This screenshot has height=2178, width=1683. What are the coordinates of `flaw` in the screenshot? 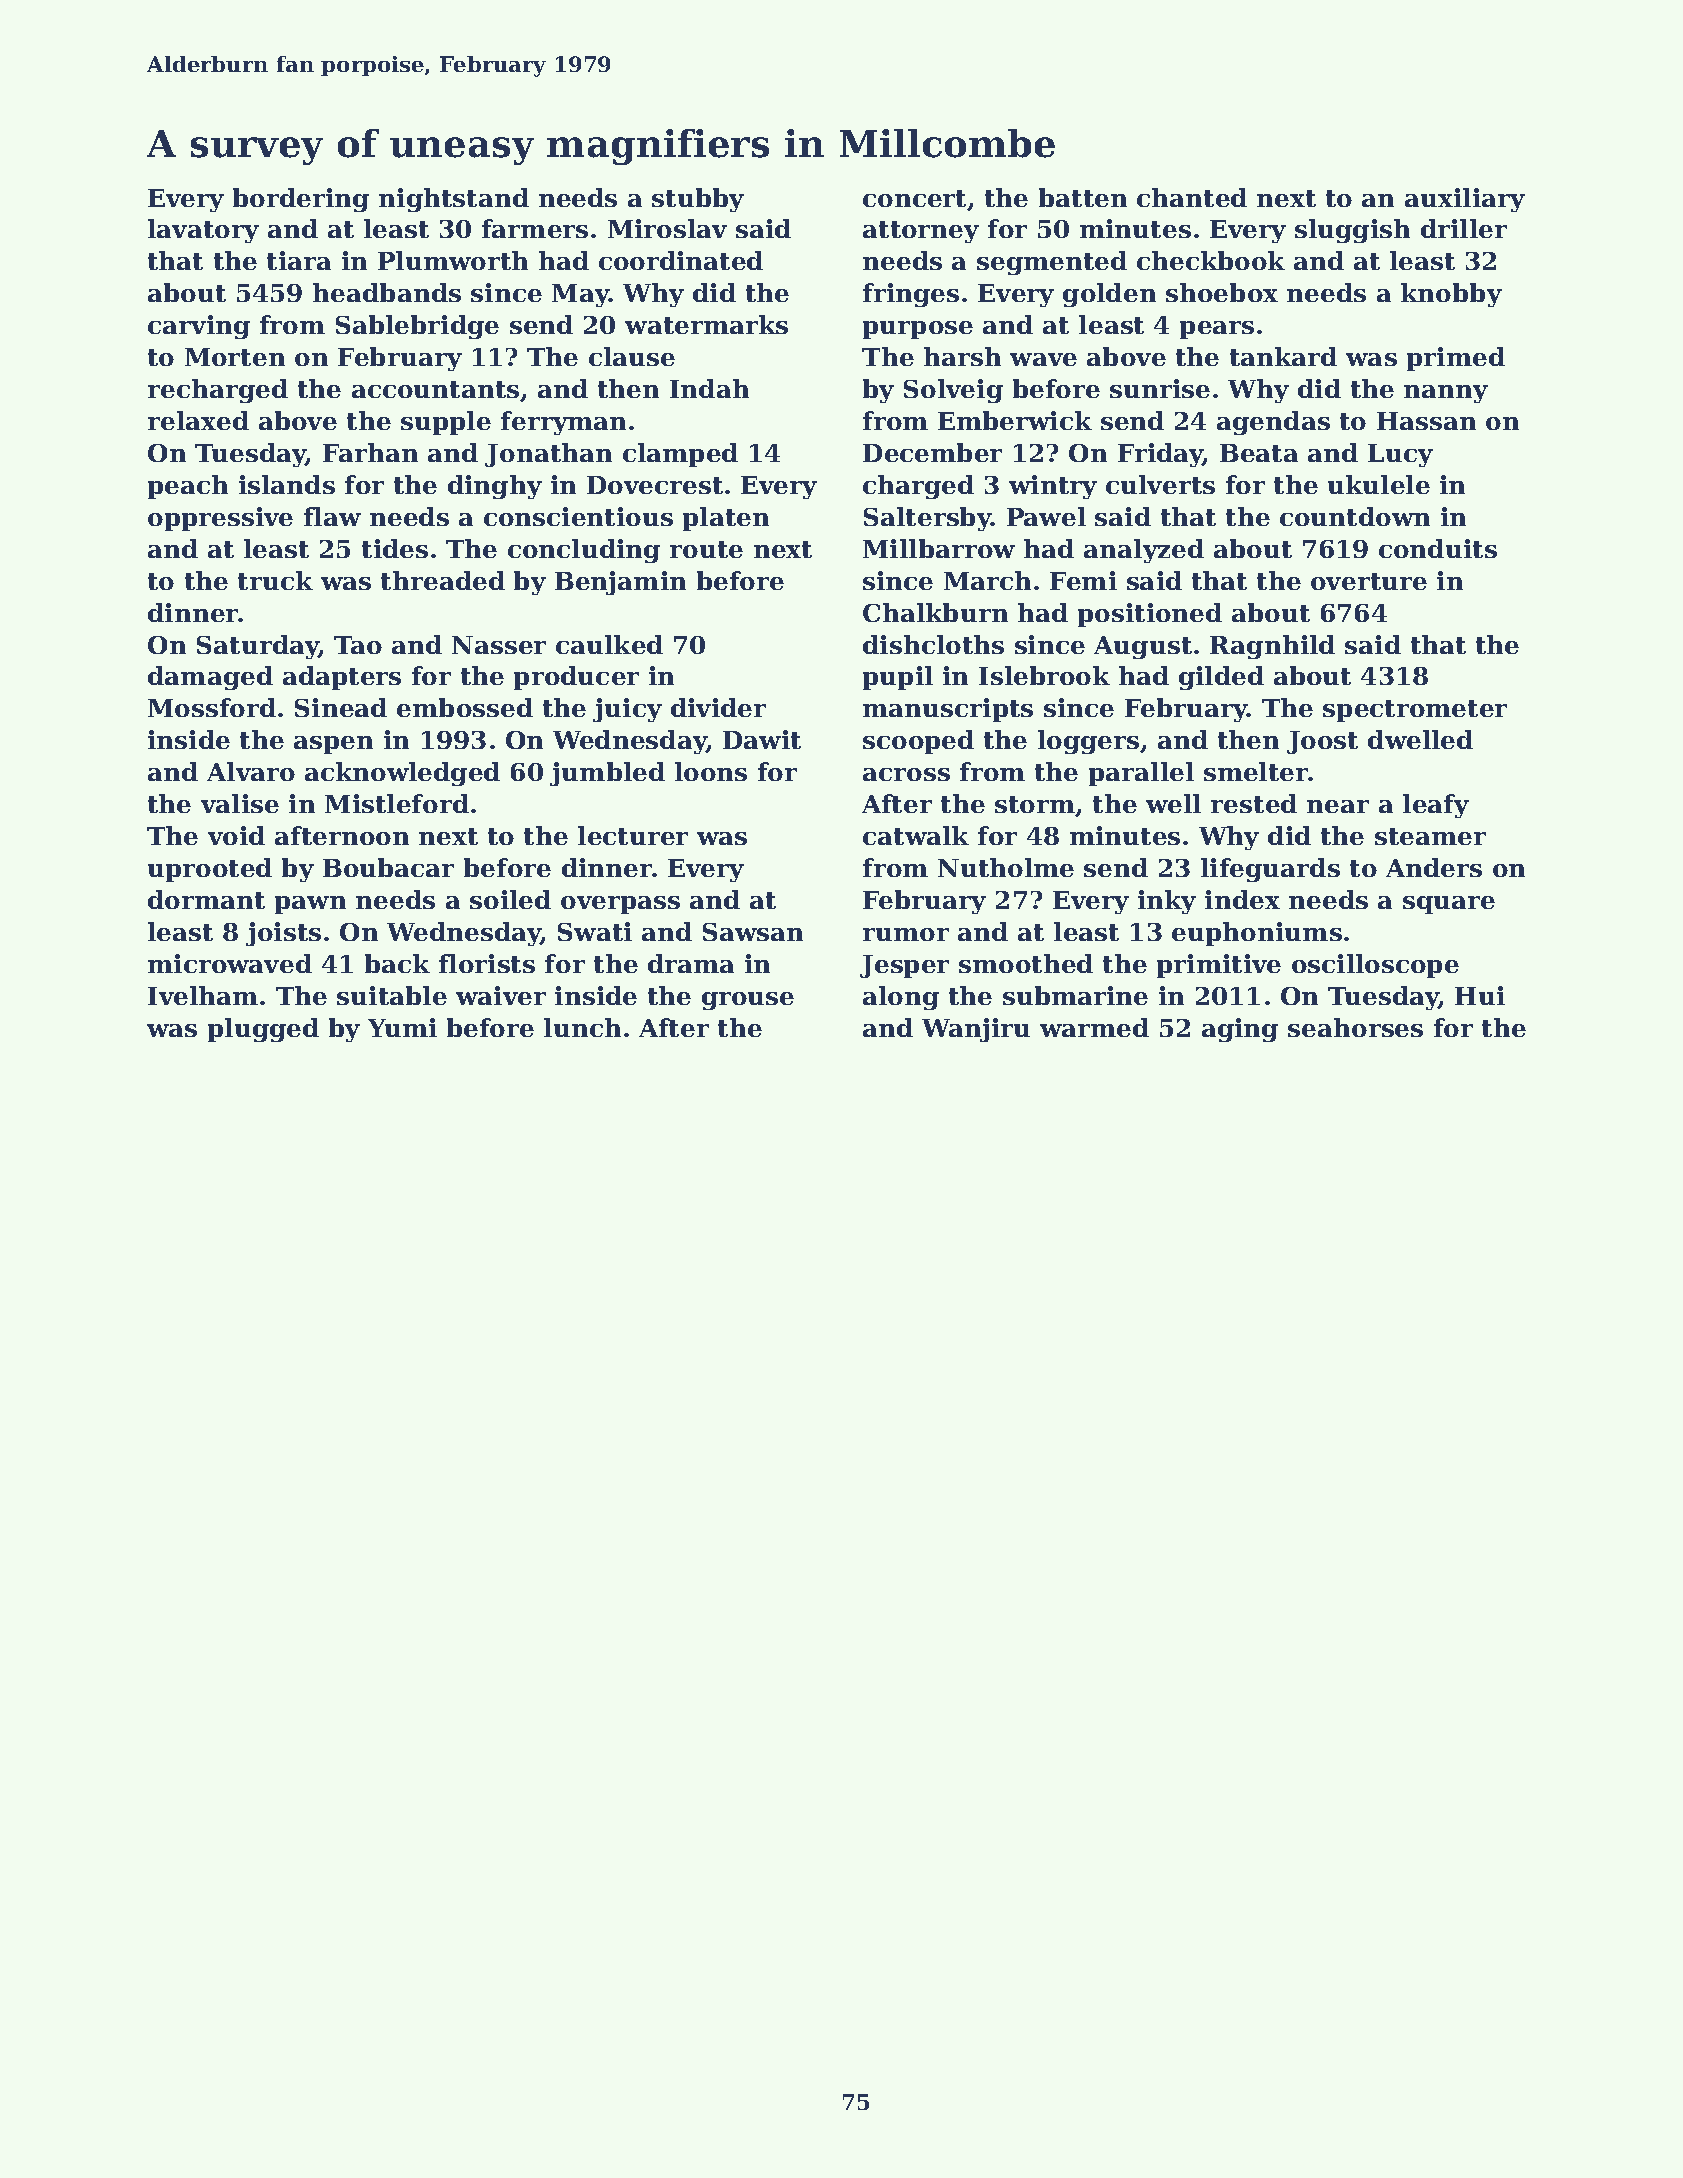 It's located at (332, 516).
